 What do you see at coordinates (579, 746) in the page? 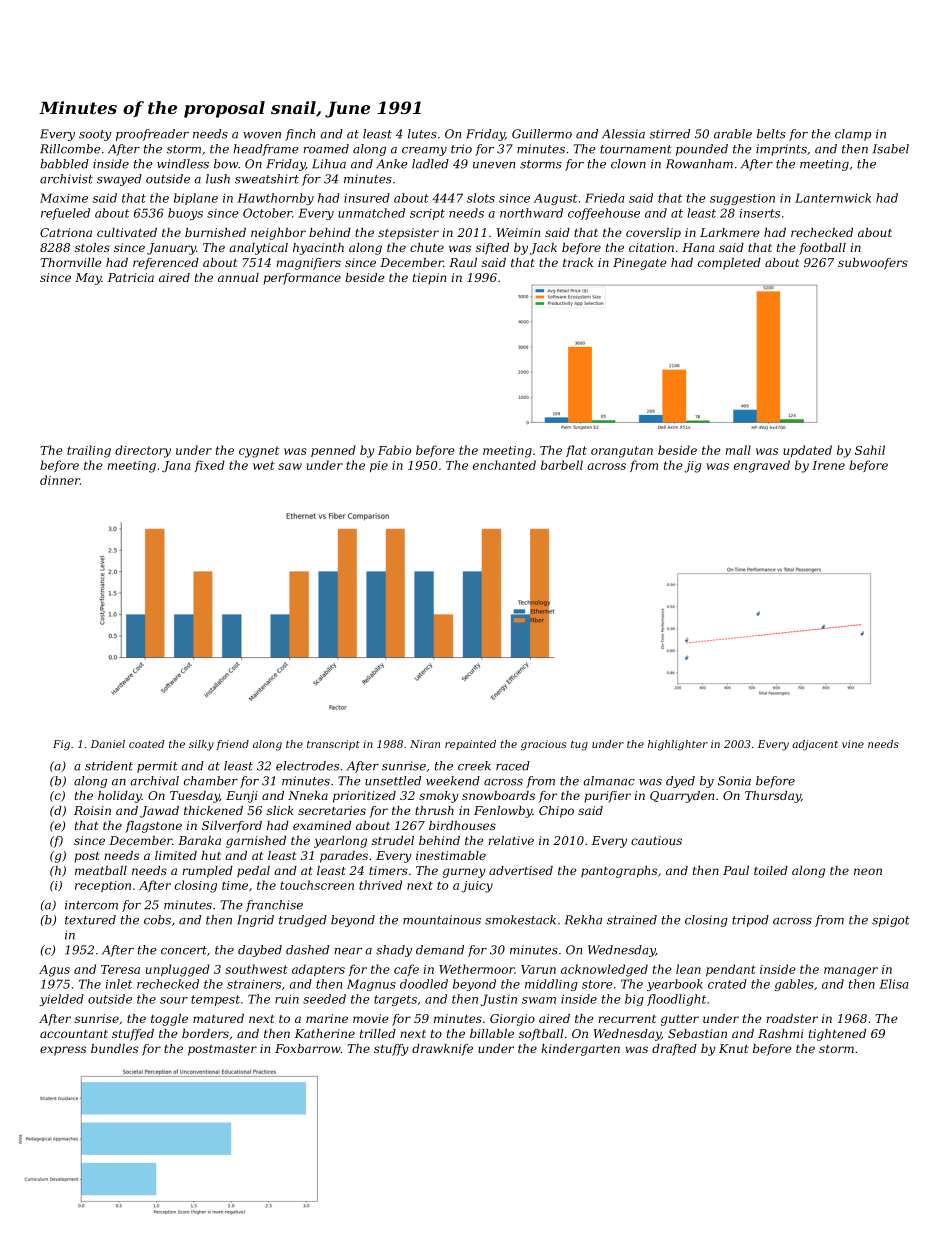
I see `tug` at bounding box center [579, 746].
